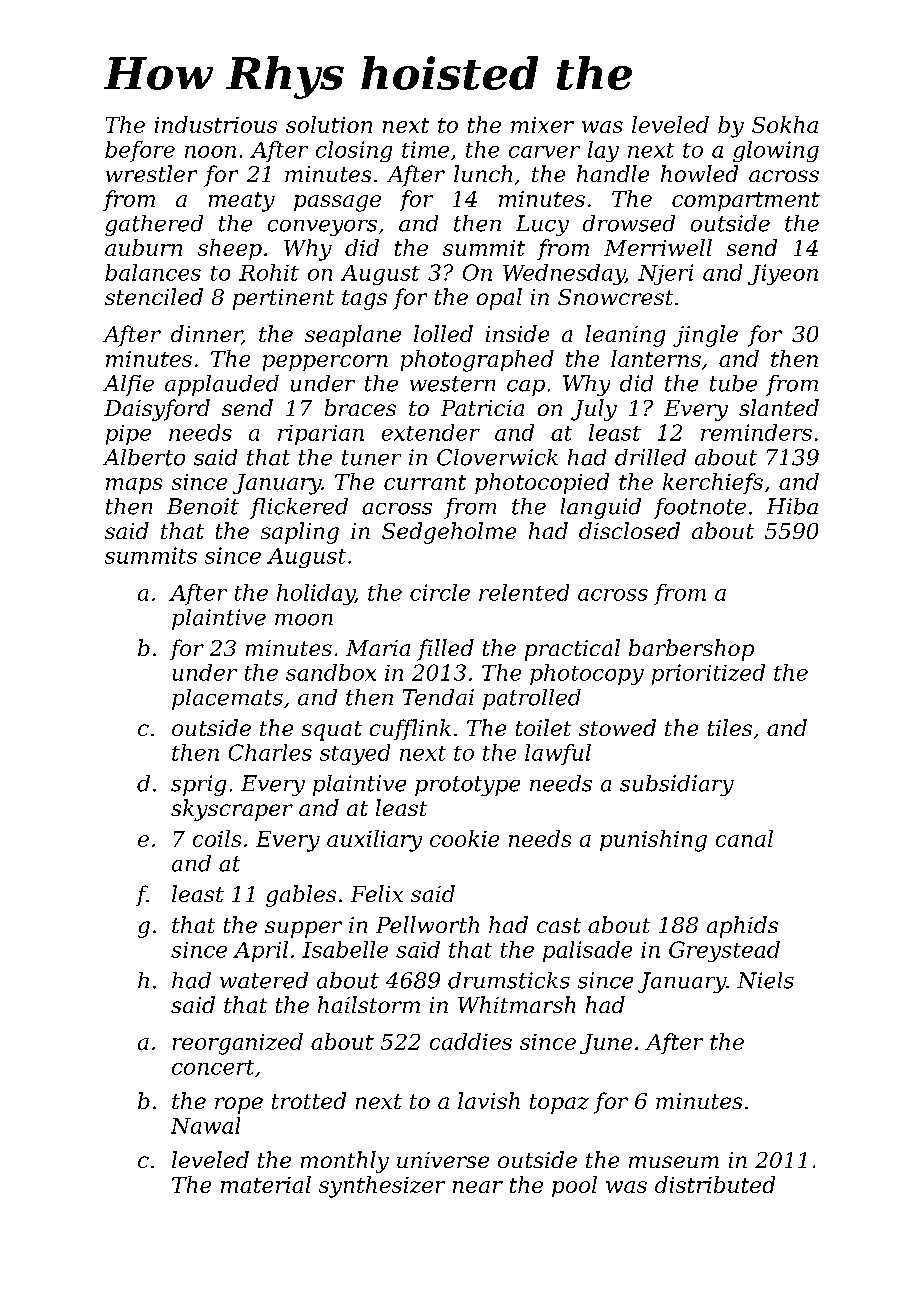 The height and width of the page is (1314, 924). What do you see at coordinates (483, 173) in the page?
I see `lunch` at bounding box center [483, 173].
